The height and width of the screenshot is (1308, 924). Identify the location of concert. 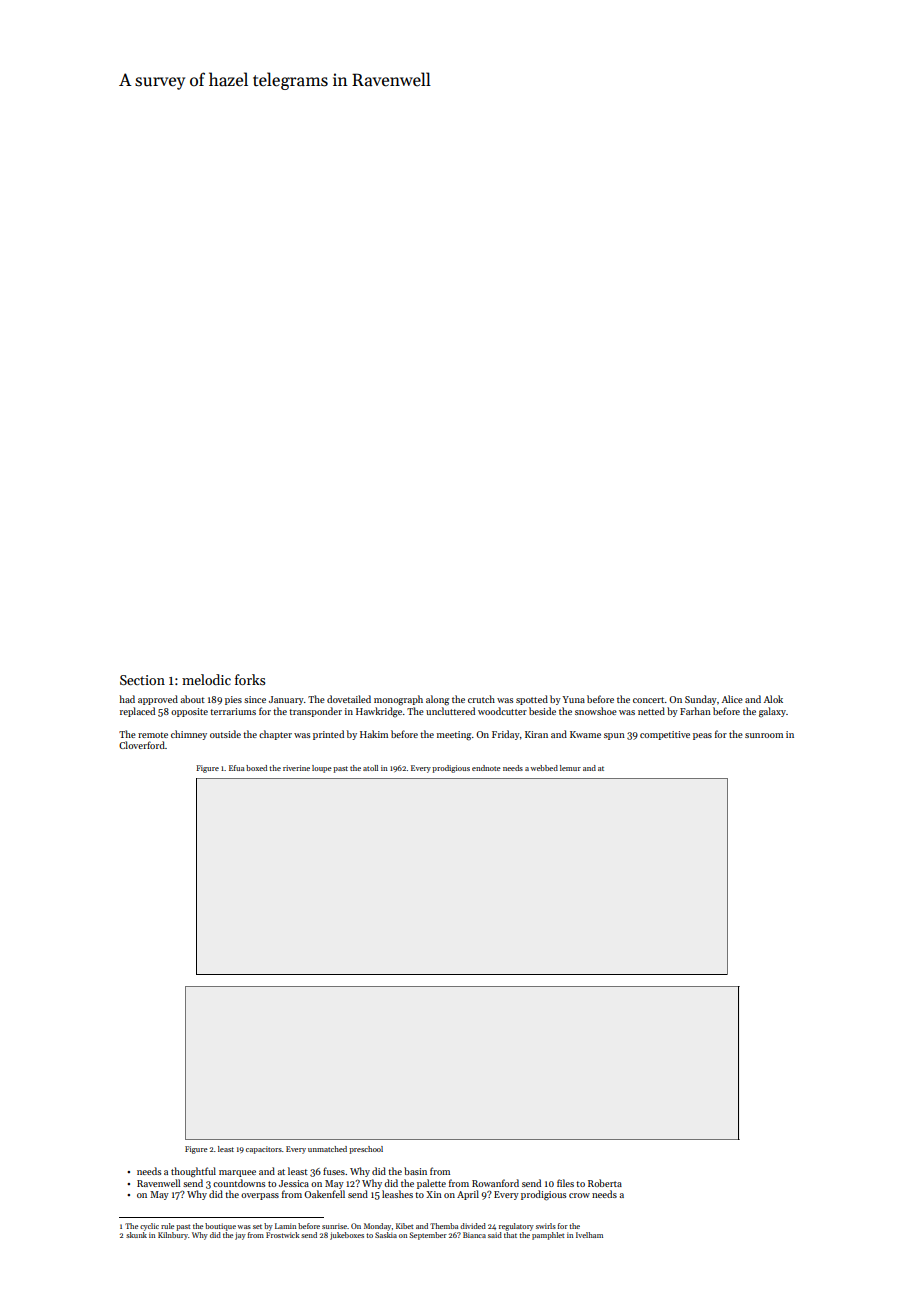
(648, 700).
